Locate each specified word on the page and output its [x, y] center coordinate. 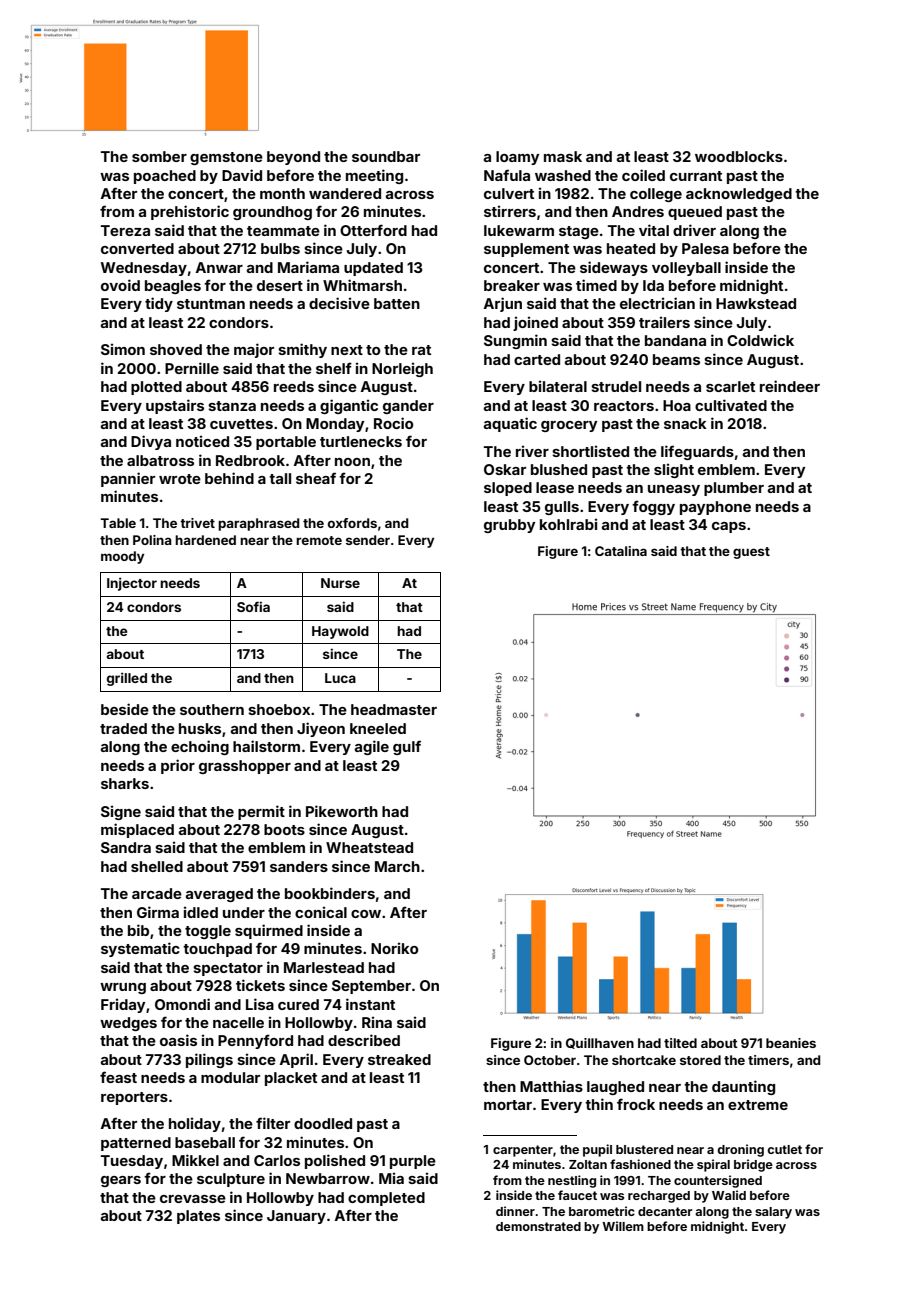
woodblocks [739, 156]
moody [122, 557]
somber [159, 156]
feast [118, 1077]
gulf [407, 747]
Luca [340, 678]
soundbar [386, 156]
